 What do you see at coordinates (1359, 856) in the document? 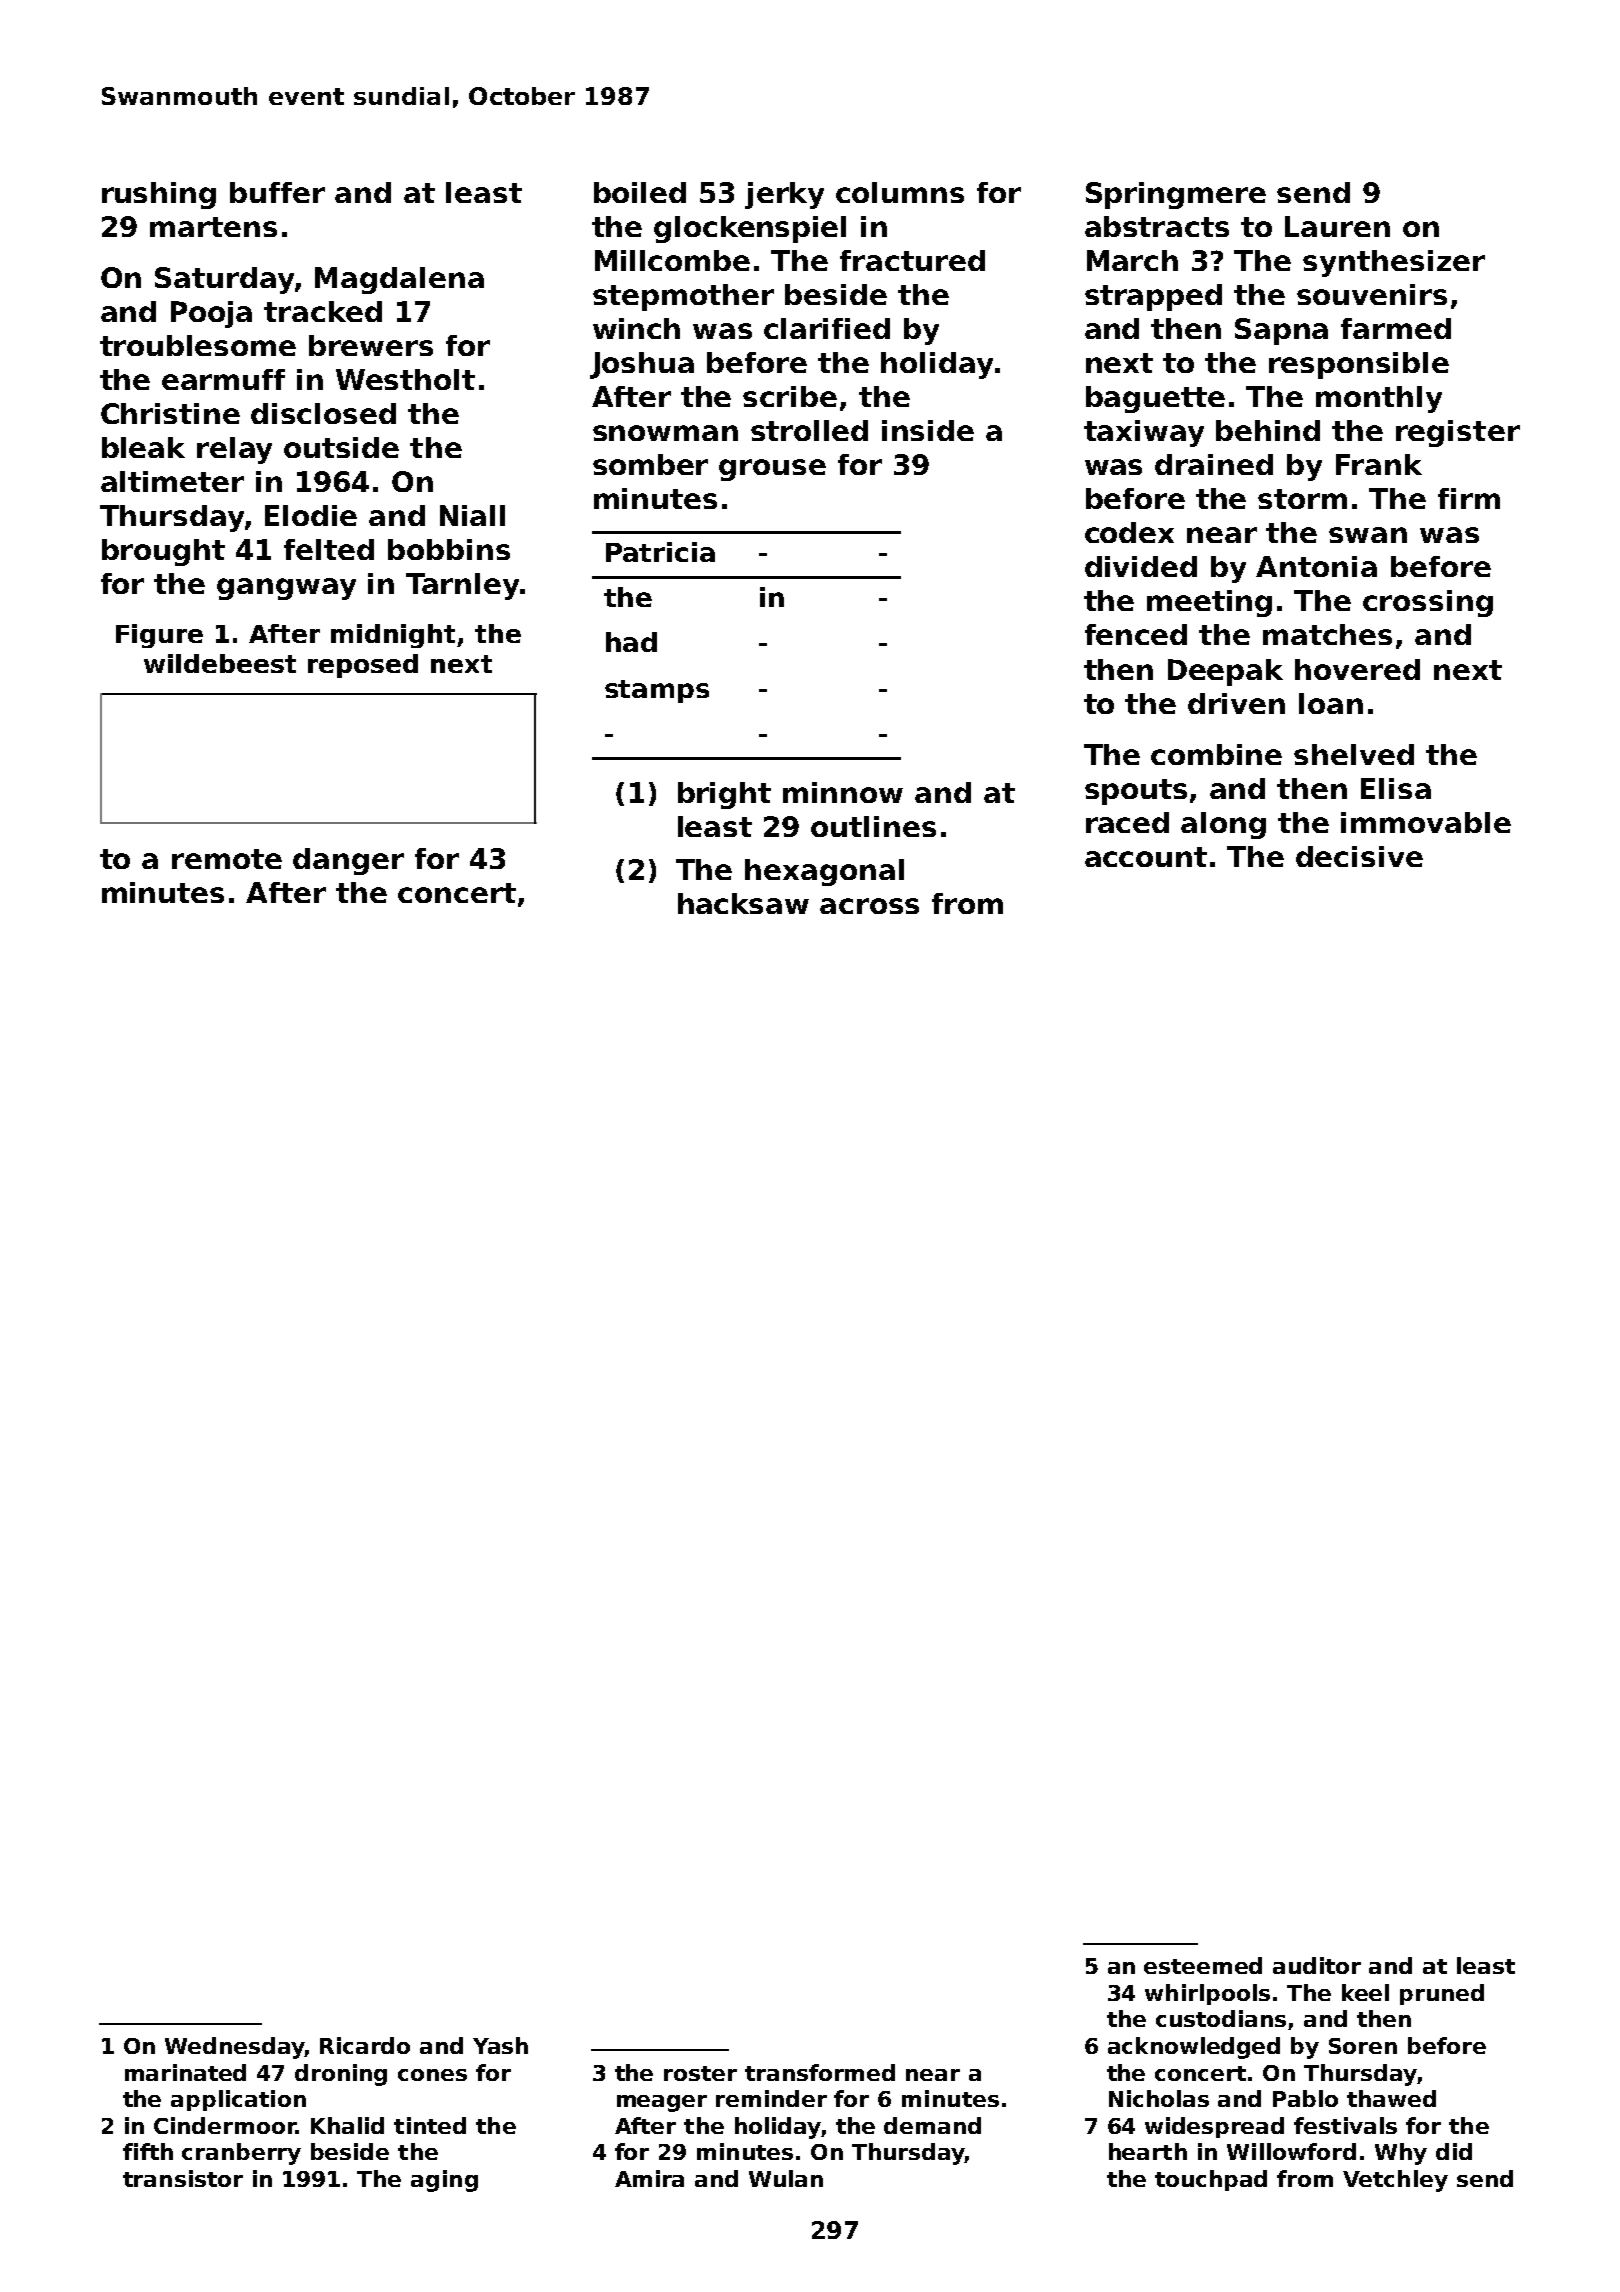
I see `decisive` at bounding box center [1359, 856].
